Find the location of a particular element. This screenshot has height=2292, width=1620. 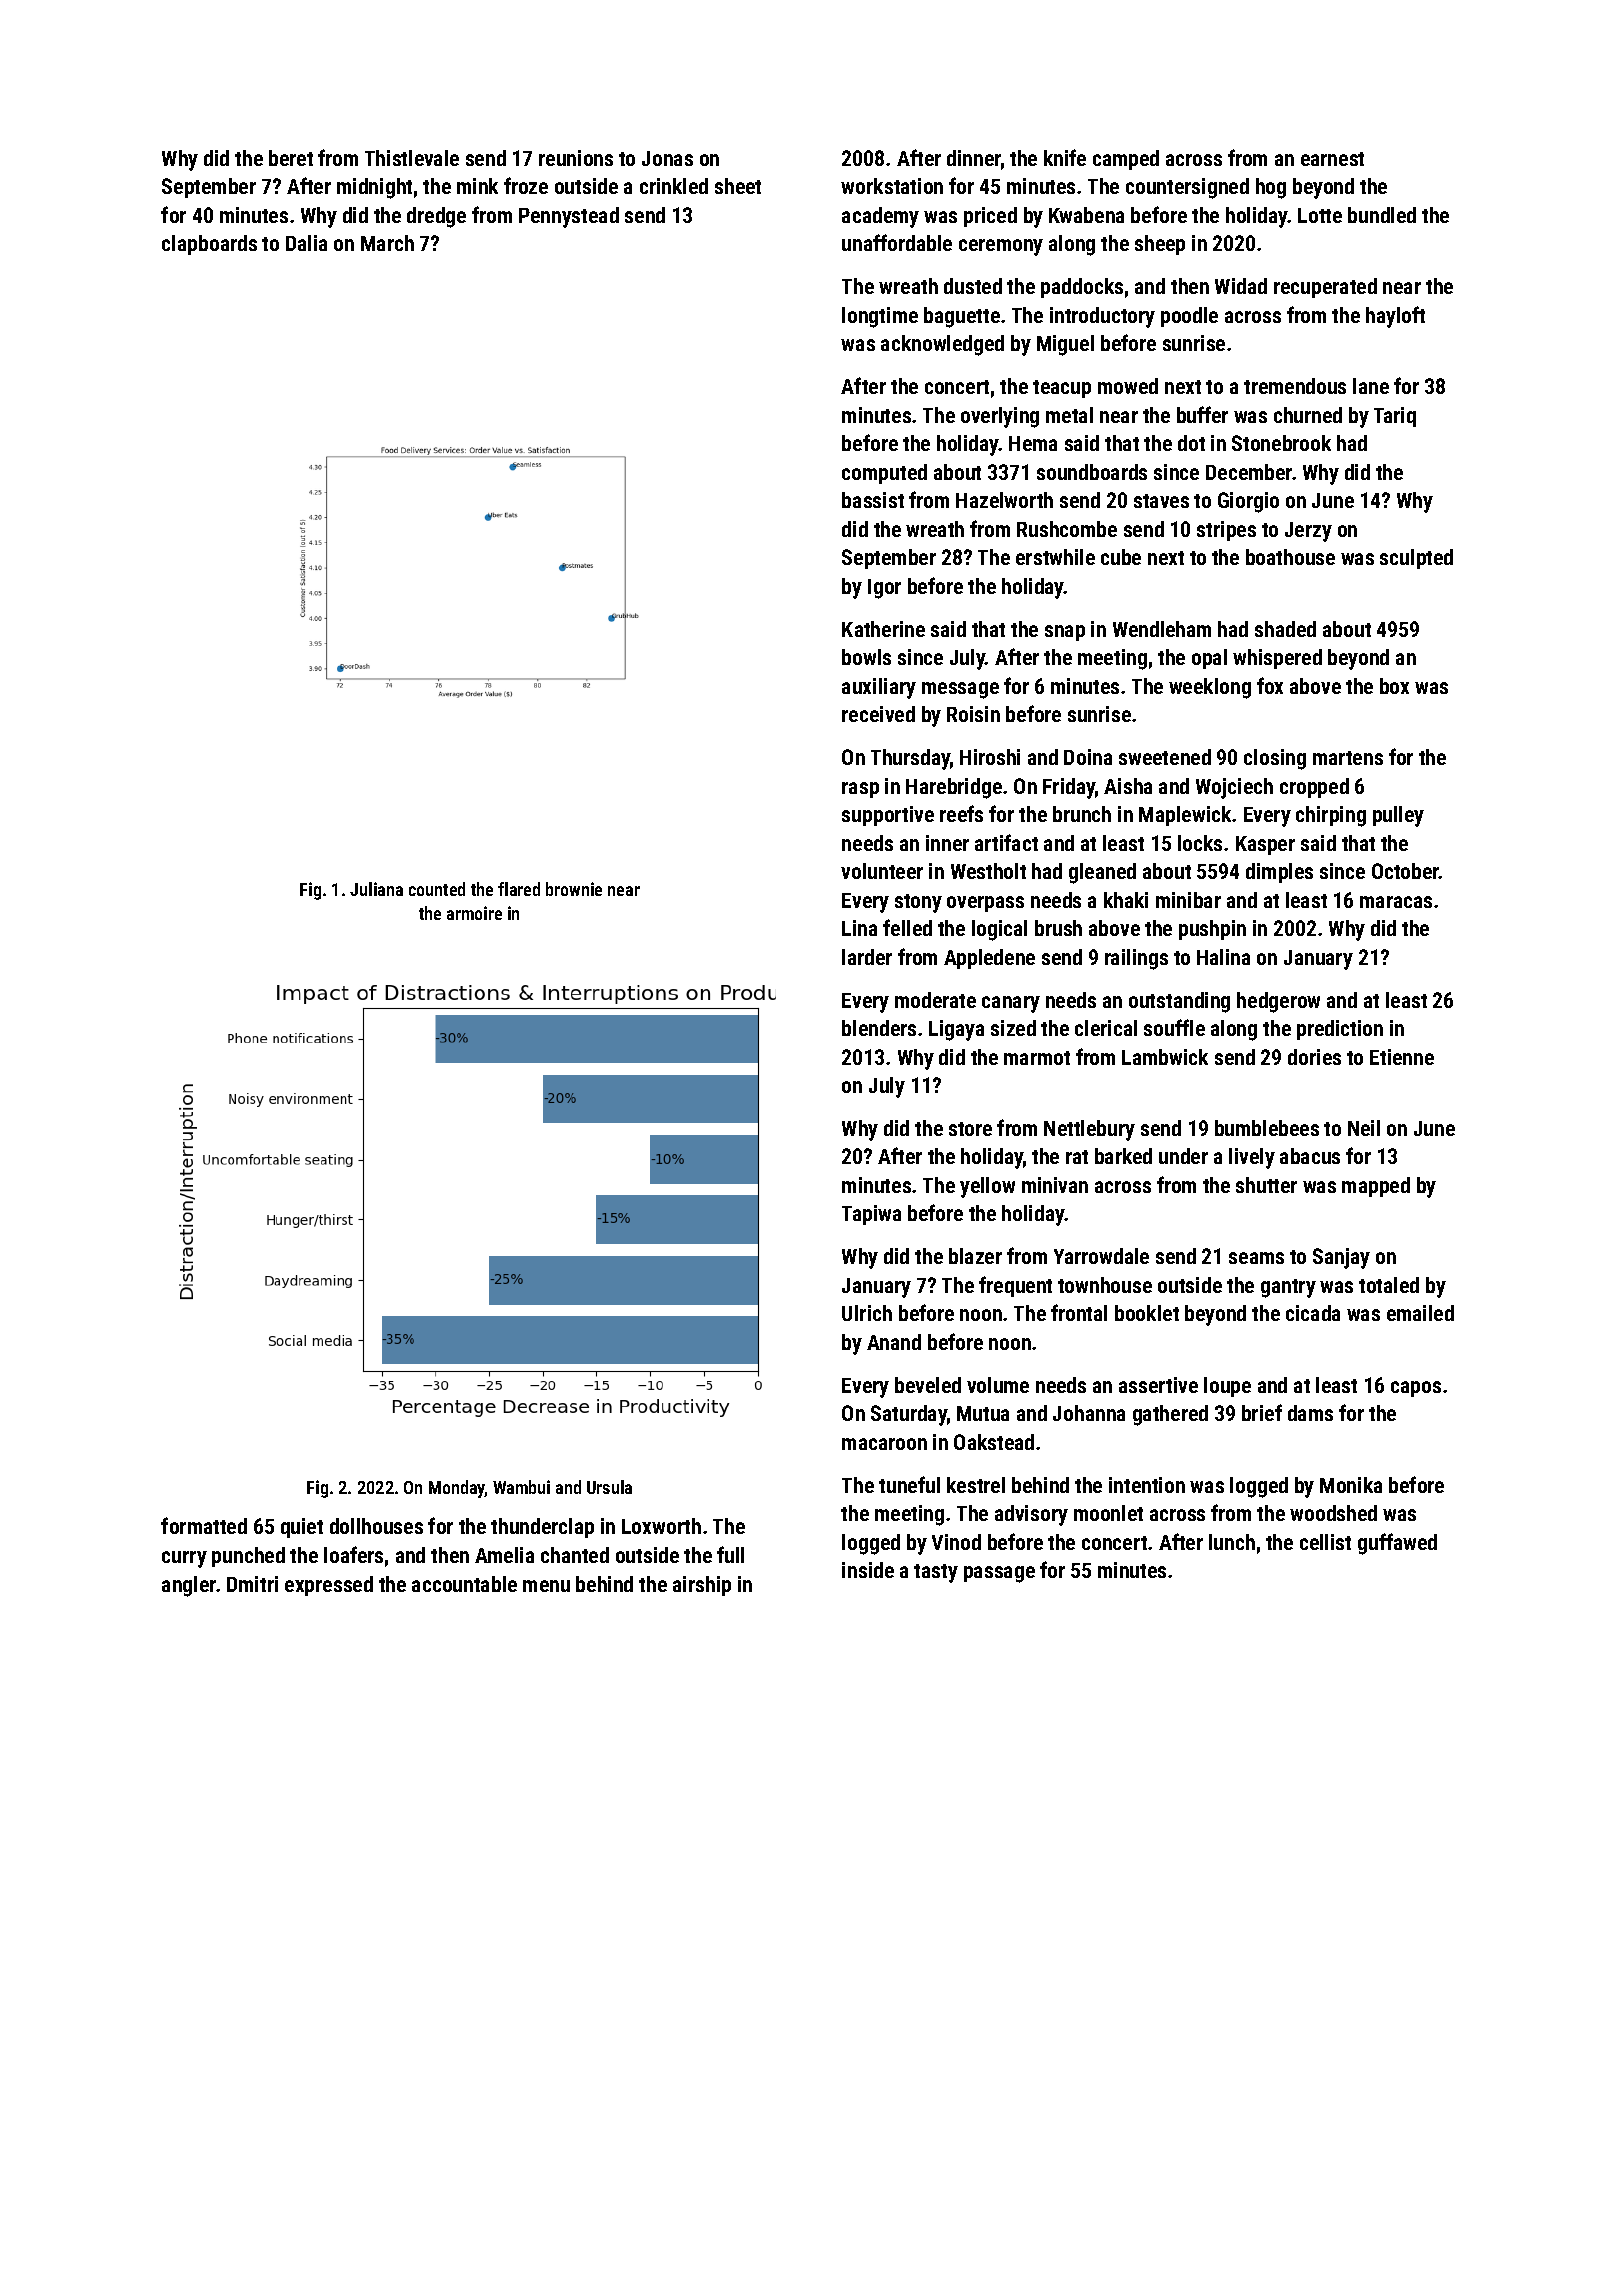

Dmitri is located at coordinates (252, 1584).
